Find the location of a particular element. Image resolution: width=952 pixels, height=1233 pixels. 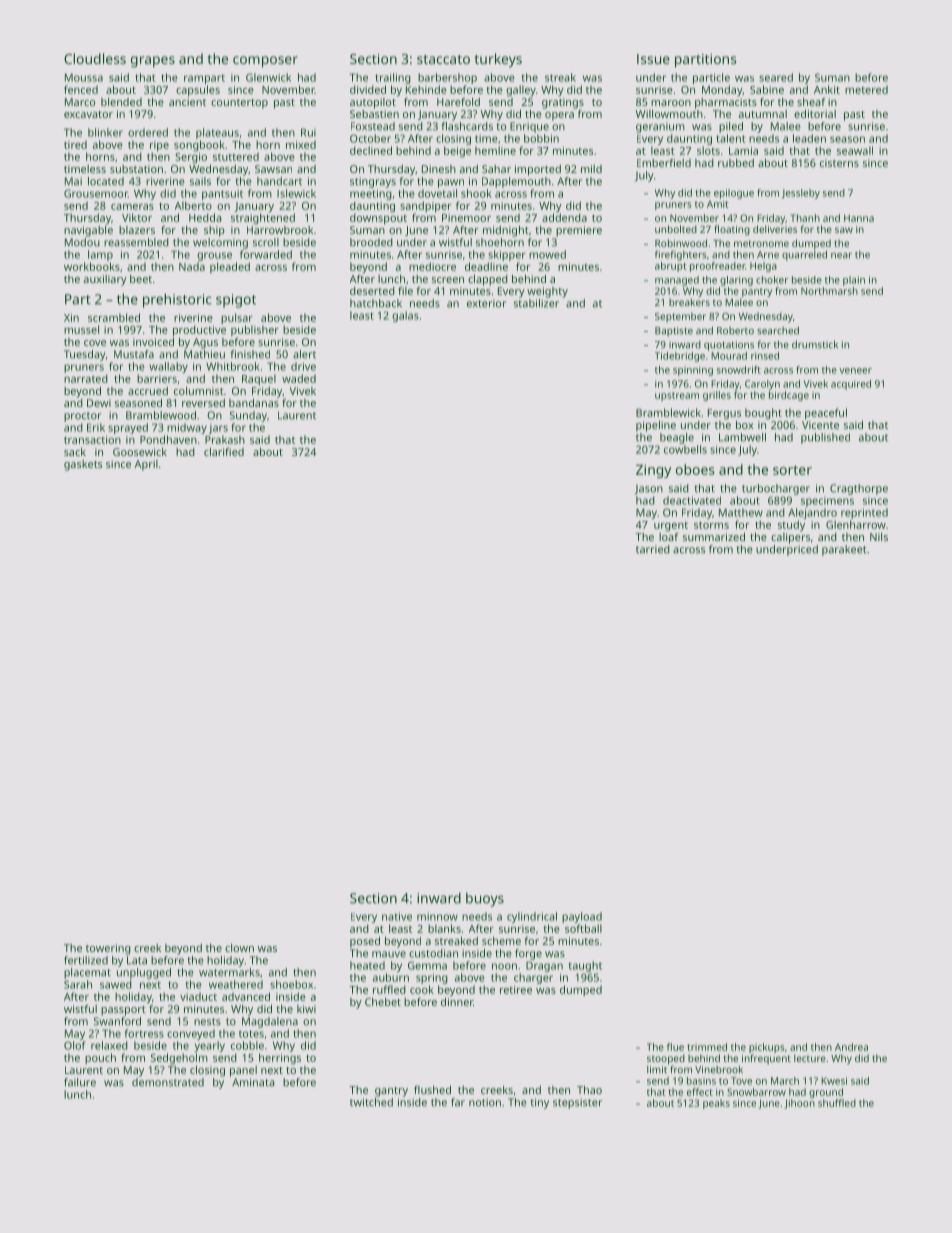

October is located at coordinates (370, 138).
